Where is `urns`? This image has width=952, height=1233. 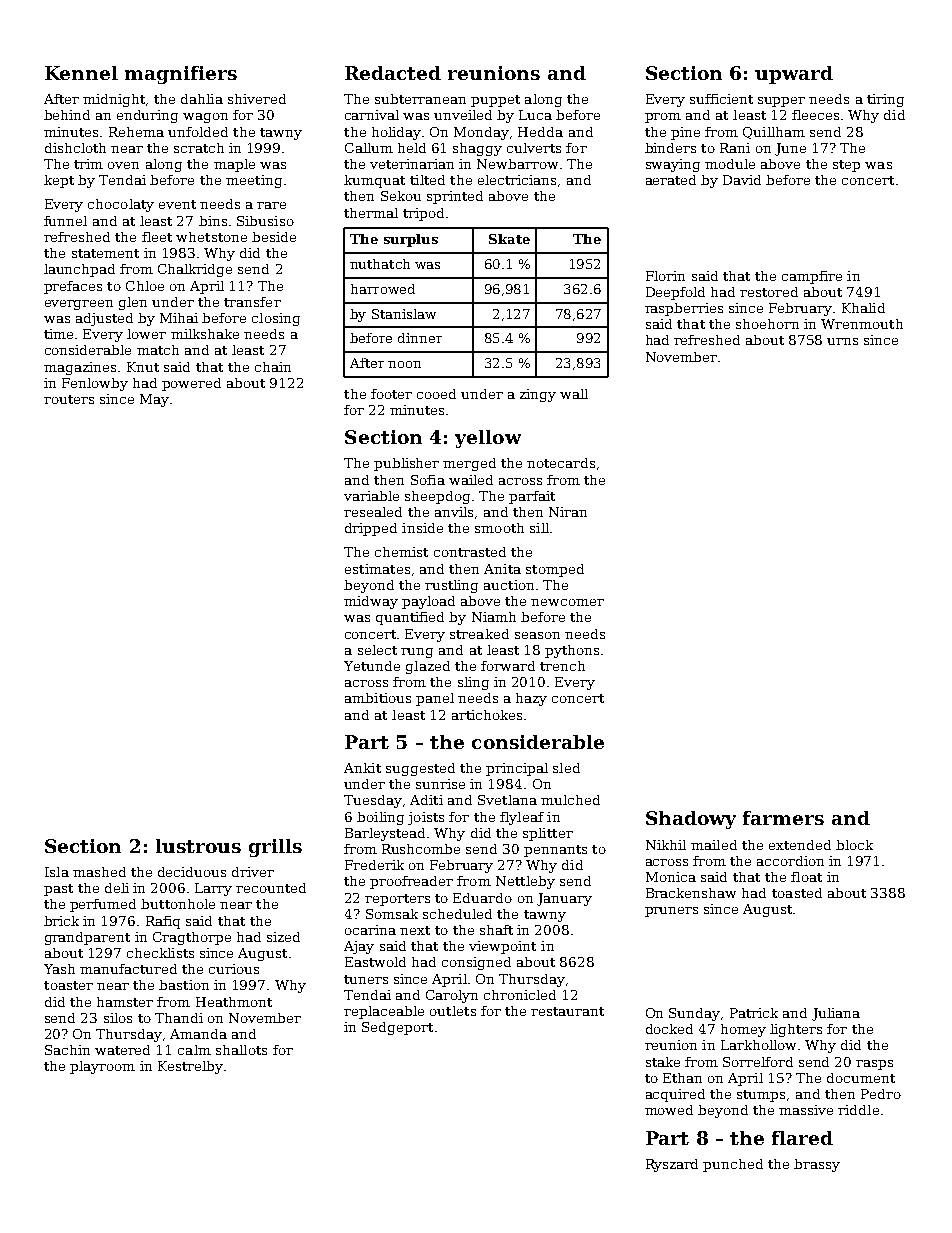
urns is located at coordinates (842, 341).
